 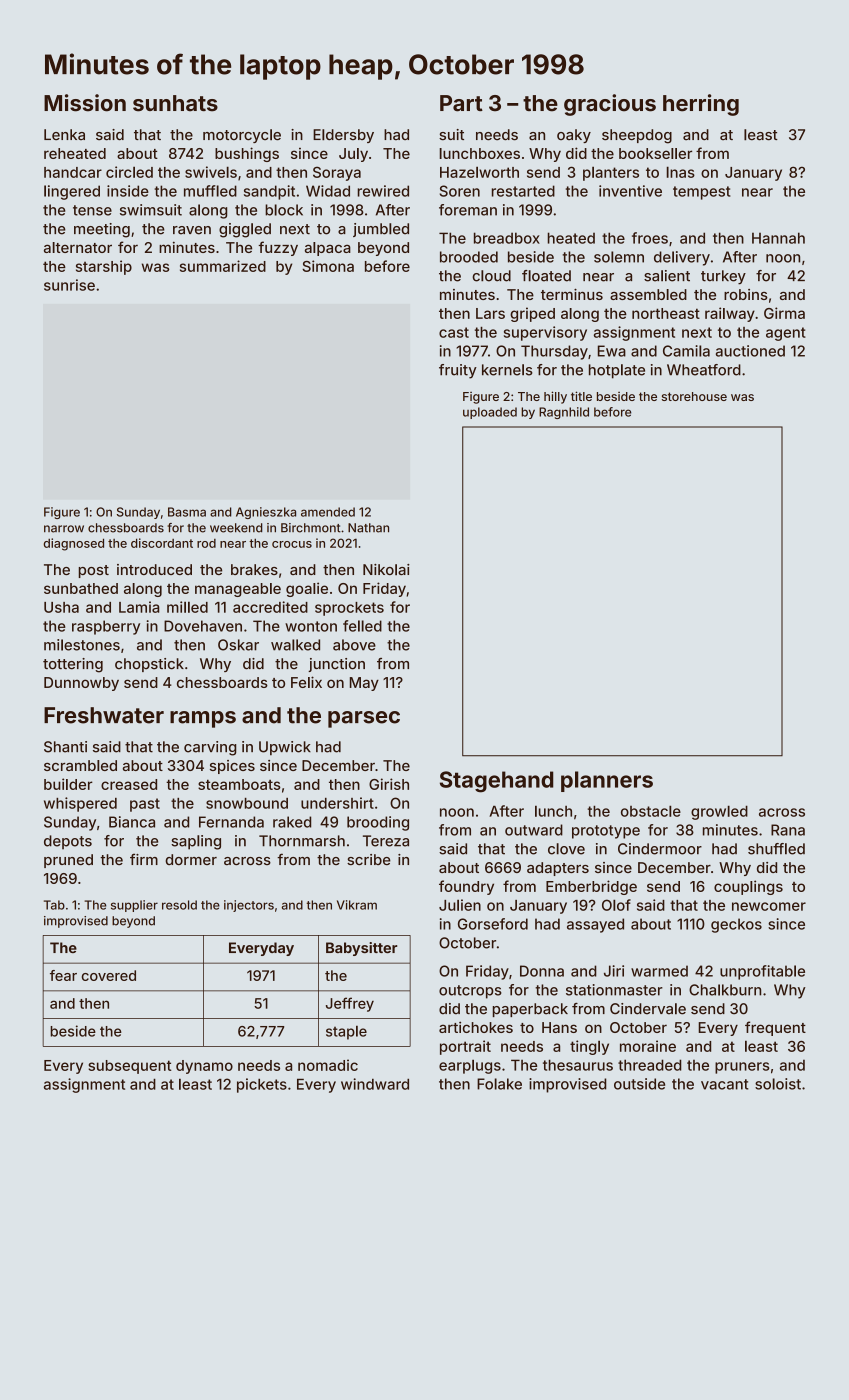 What do you see at coordinates (242, 136) in the image?
I see `motorcycle` at bounding box center [242, 136].
